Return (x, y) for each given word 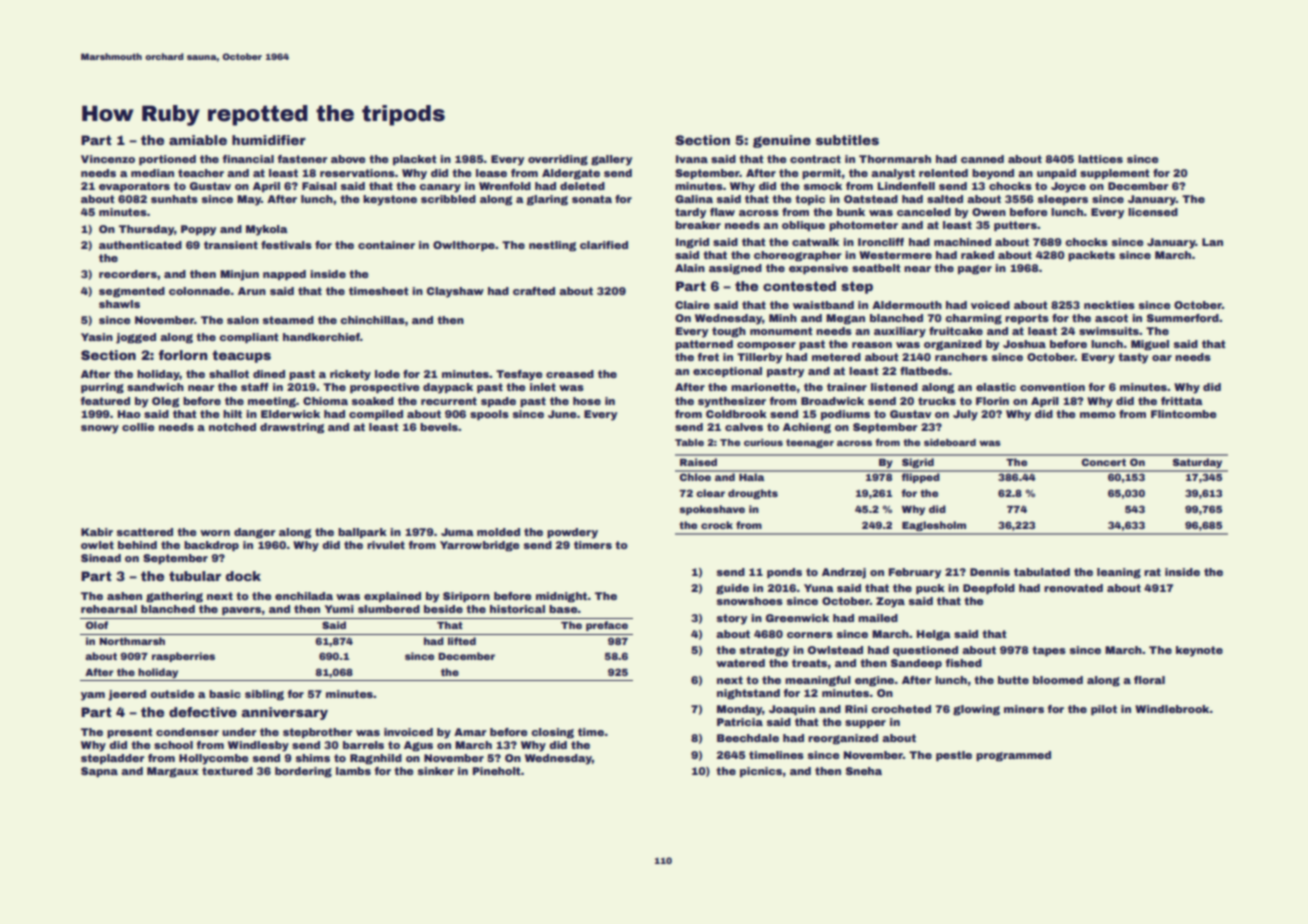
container (386, 245)
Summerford (1183, 318)
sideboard (950, 442)
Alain (690, 268)
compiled (376, 415)
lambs (353, 771)
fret (708, 357)
